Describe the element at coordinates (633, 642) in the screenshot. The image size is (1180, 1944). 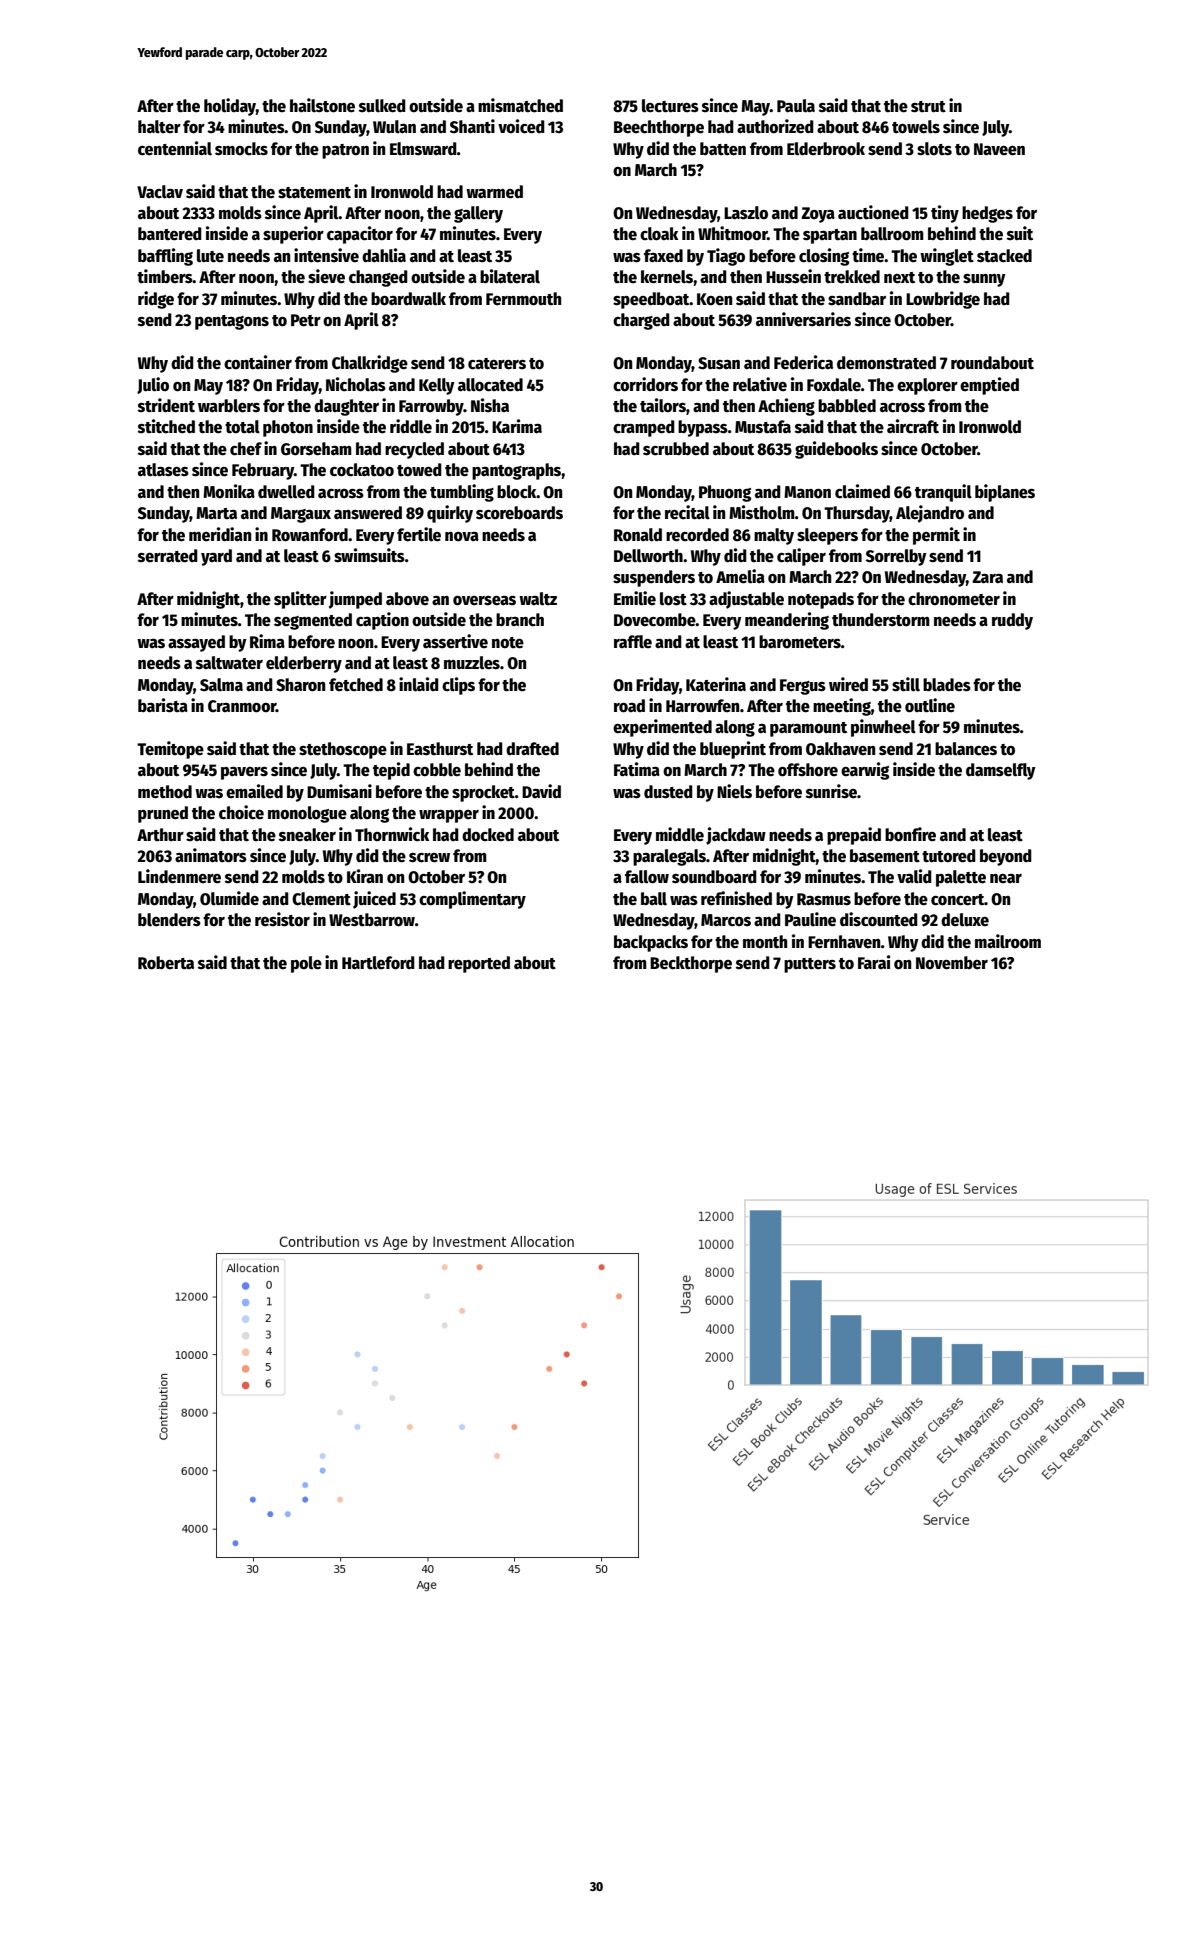
I see `raffle` at that location.
